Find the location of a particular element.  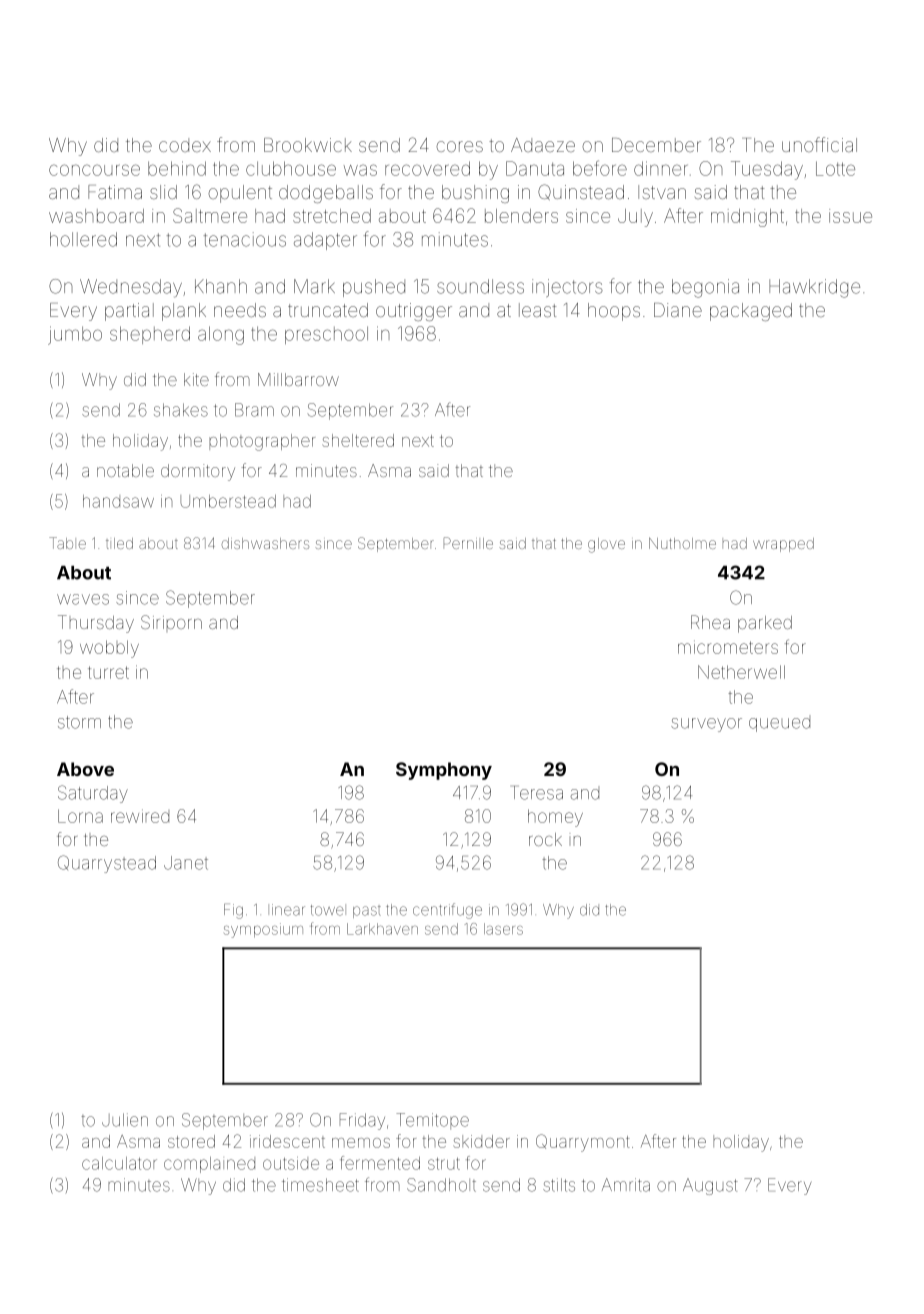

Julien is located at coordinates (125, 1120).
